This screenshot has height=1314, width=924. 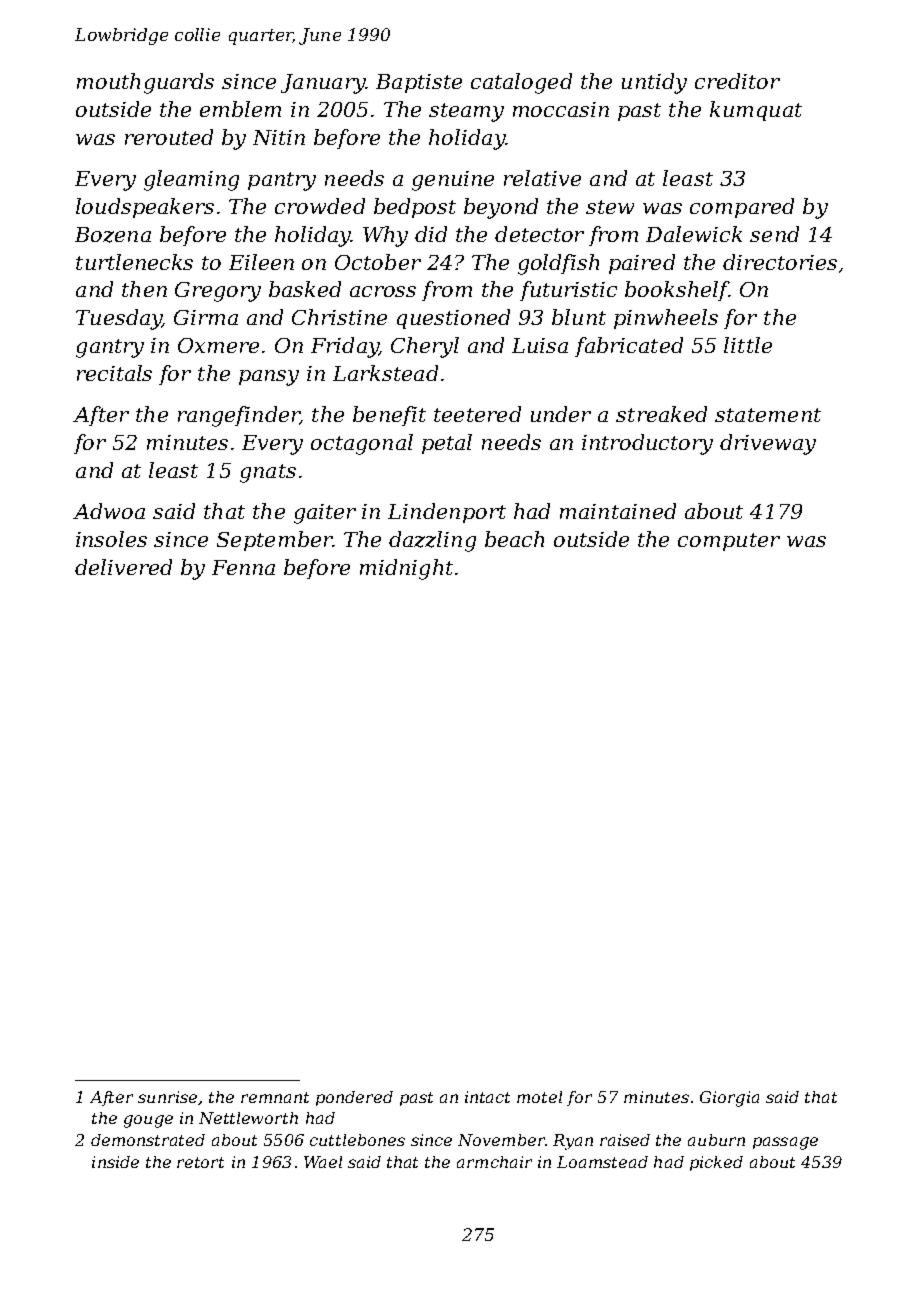 What do you see at coordinates (148, 1121) in the screenshot?
I see `gouge` at bounding box center [148, 1121].
